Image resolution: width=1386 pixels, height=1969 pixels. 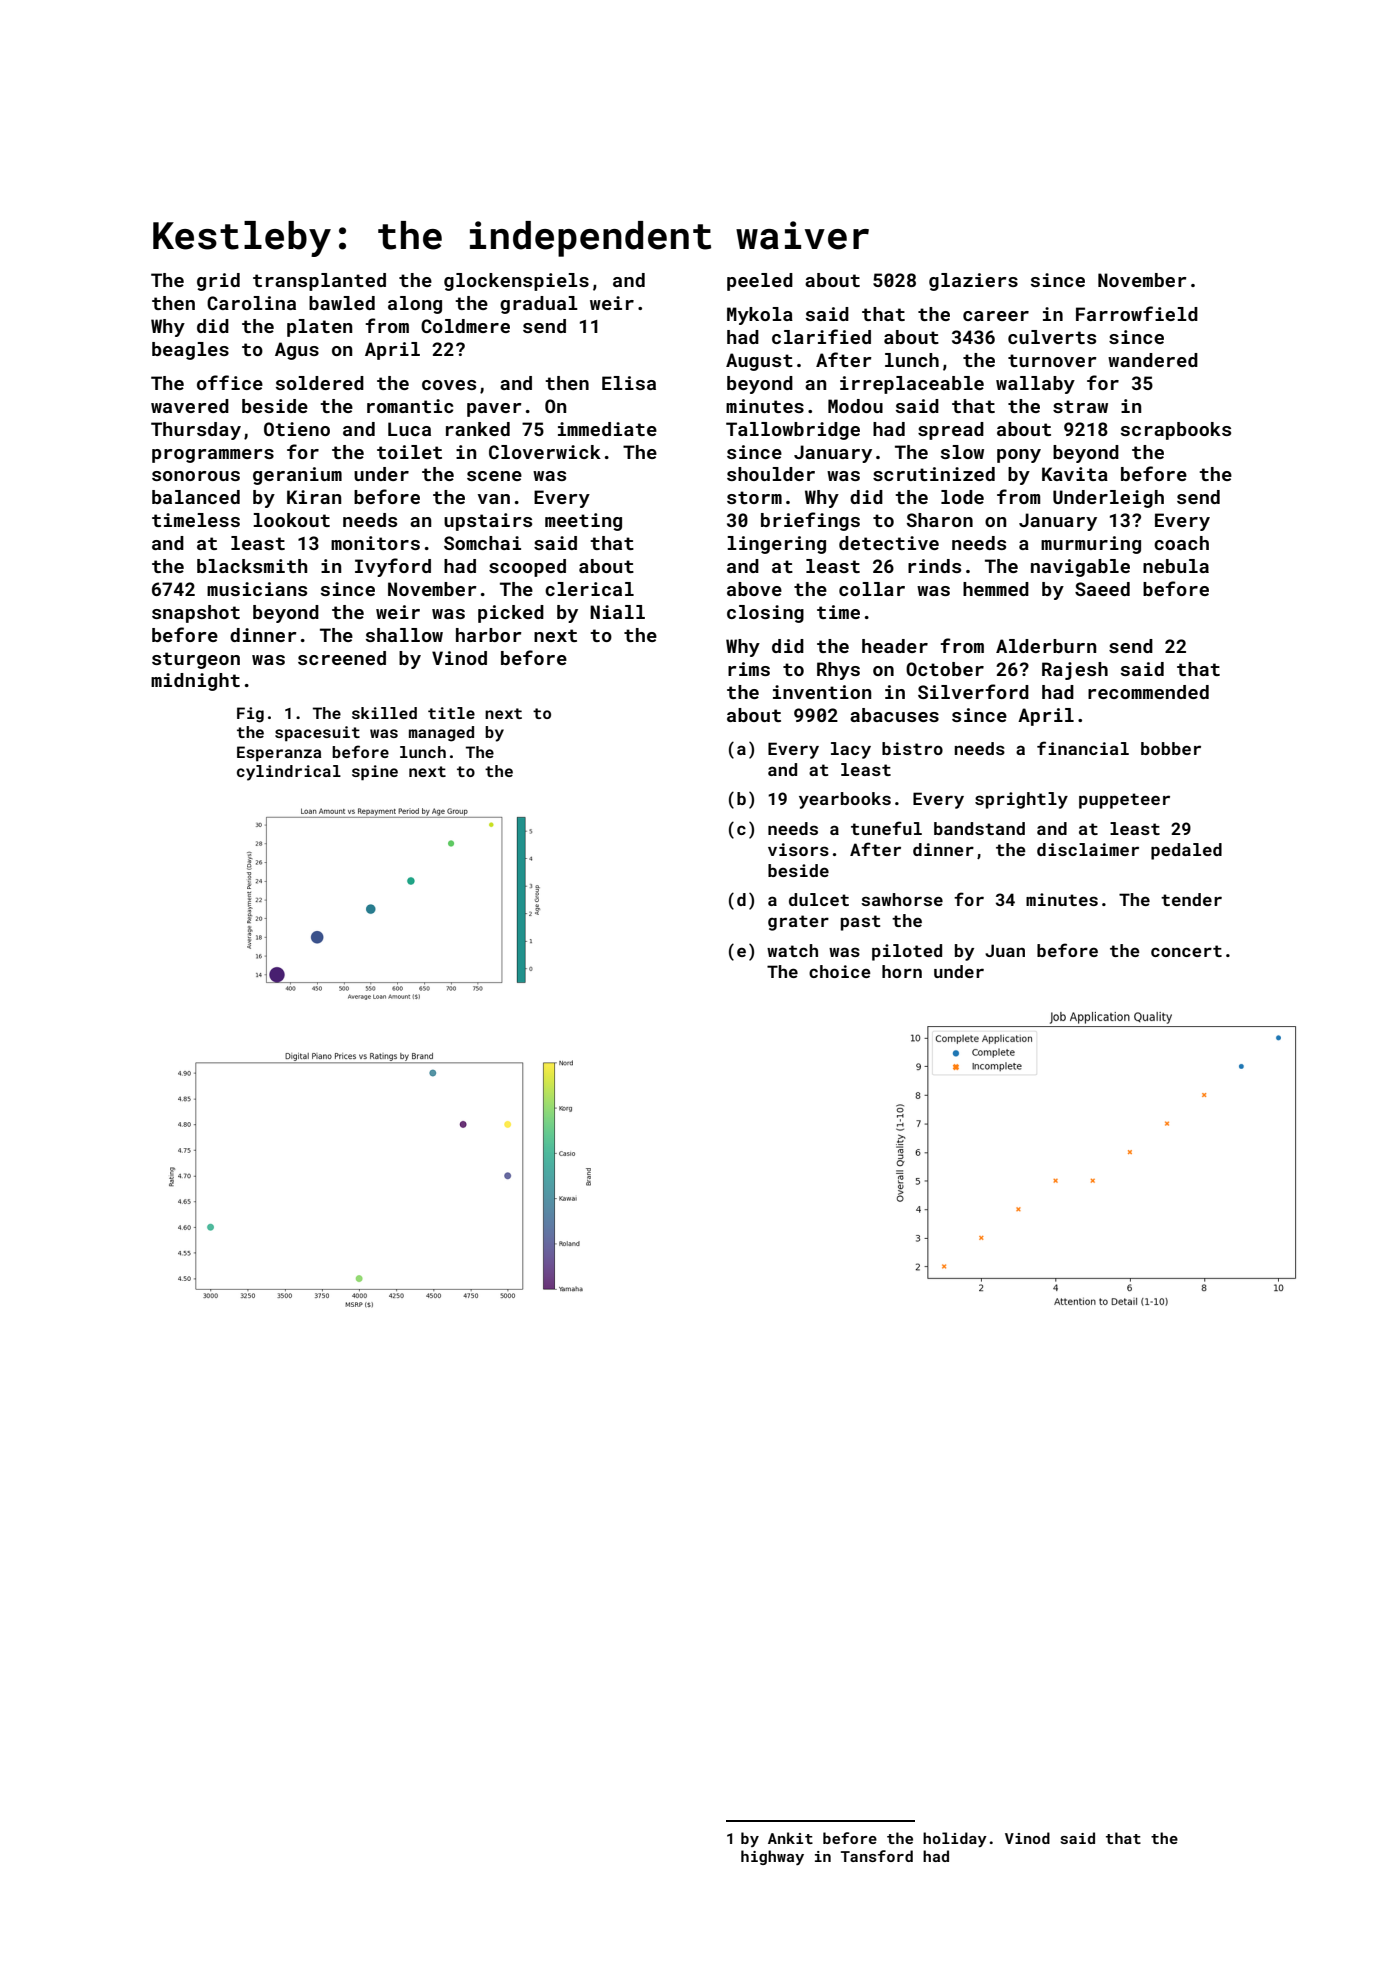 I want to click on Juan, so click(x=1005, y=950).
